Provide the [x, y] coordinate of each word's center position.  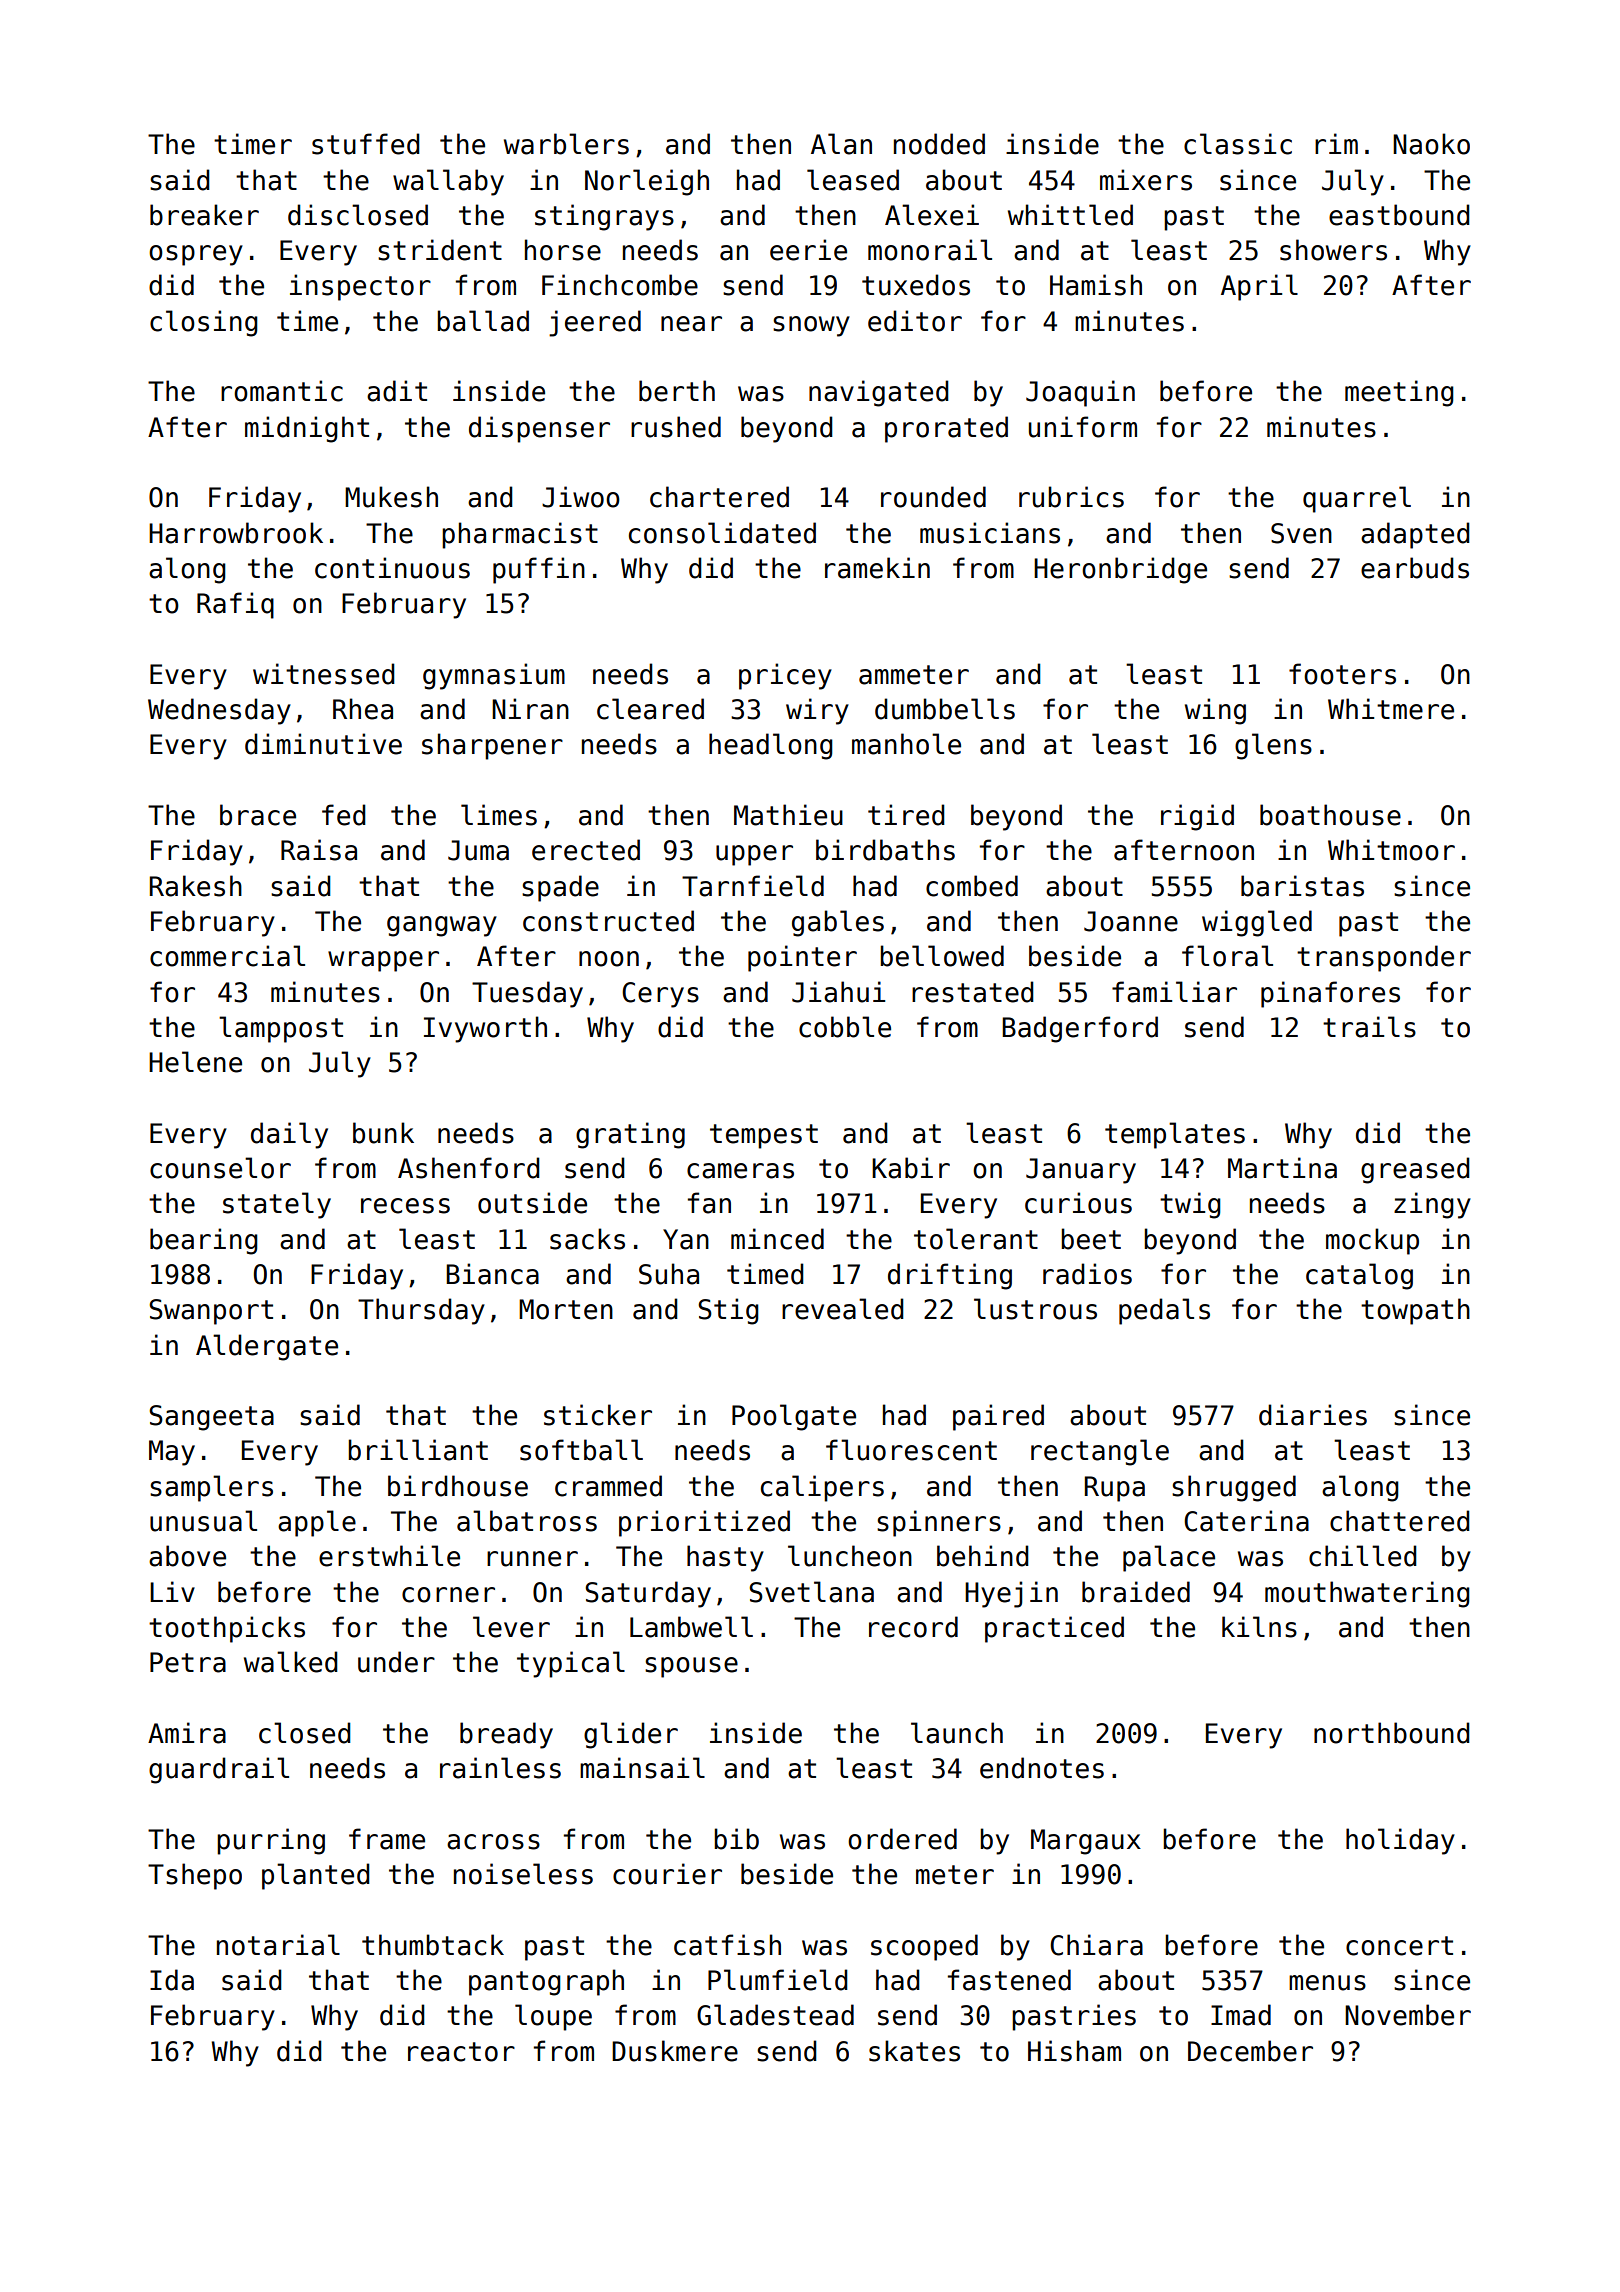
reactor [461, 2052]
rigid [1197, 817]
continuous [392, 568]
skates [914, 2051]
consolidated [722, 533]
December [1250, 2051]
